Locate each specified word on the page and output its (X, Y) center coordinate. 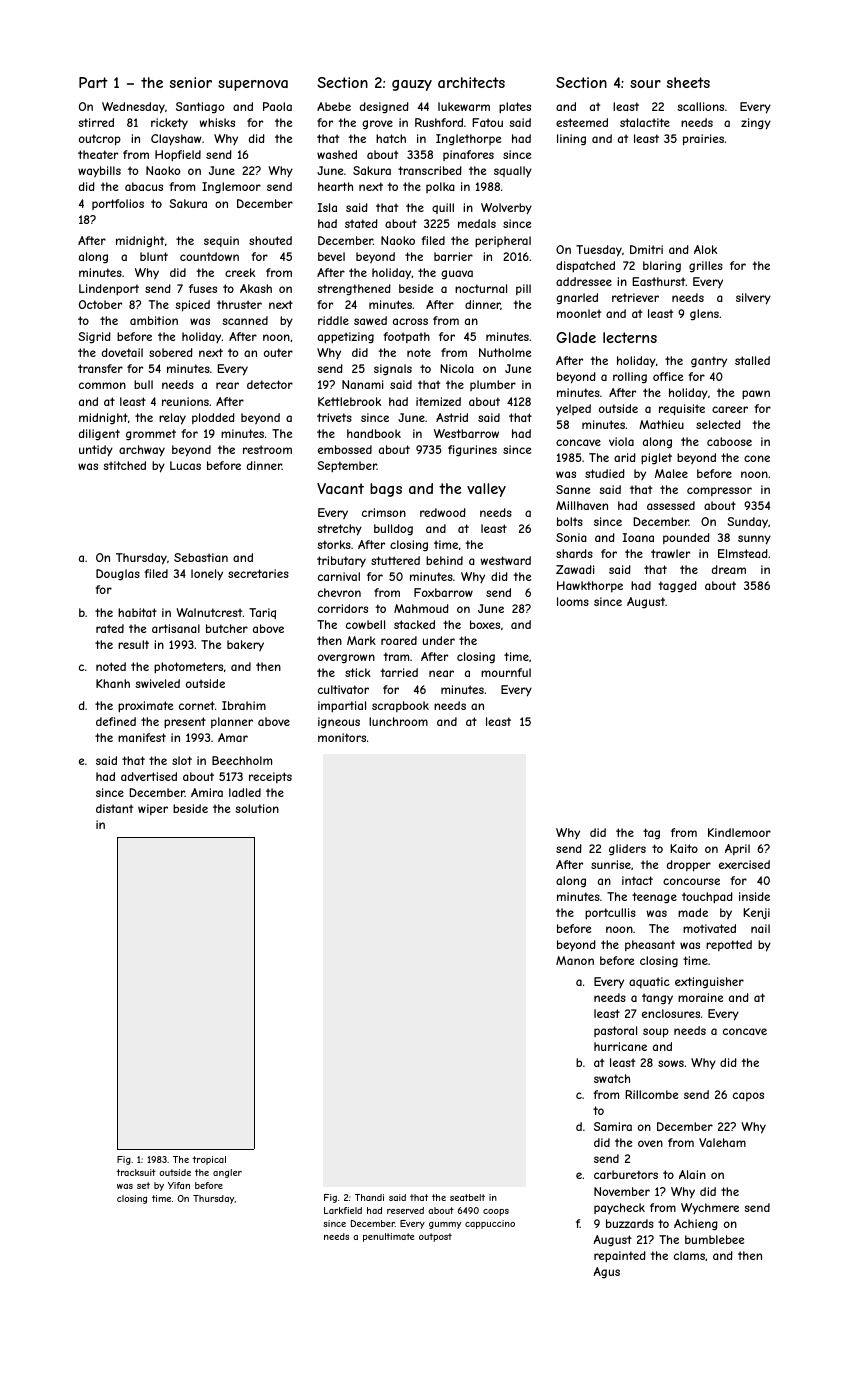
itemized (438, 401)
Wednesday (133, 108)
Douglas (118, 575)
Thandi (369, 1197)
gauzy (412, 85)
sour (645, 84)
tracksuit (136, 1172)
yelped (573, 409)
